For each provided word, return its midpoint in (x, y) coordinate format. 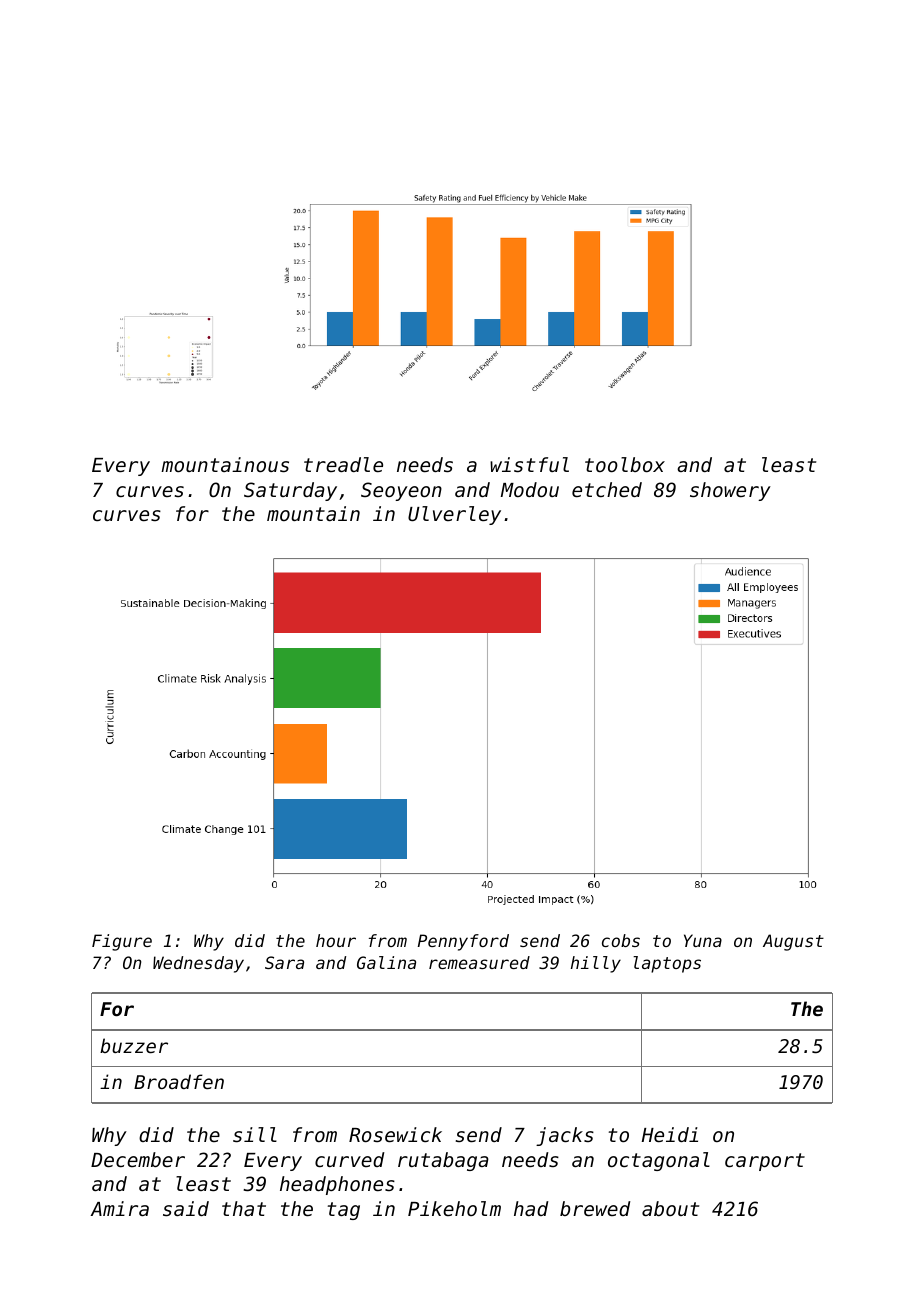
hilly (596, 964)
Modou (530, 489)
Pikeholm (454, 1208)
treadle (343, 464)
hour (336, 940)
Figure (122, 942)
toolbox (625, 464)
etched (607, 489)
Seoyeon (401, 491)
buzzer (134, 1045)
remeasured (479, 962)
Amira (119, 1208)
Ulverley (454, 515)
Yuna (703, 940)
